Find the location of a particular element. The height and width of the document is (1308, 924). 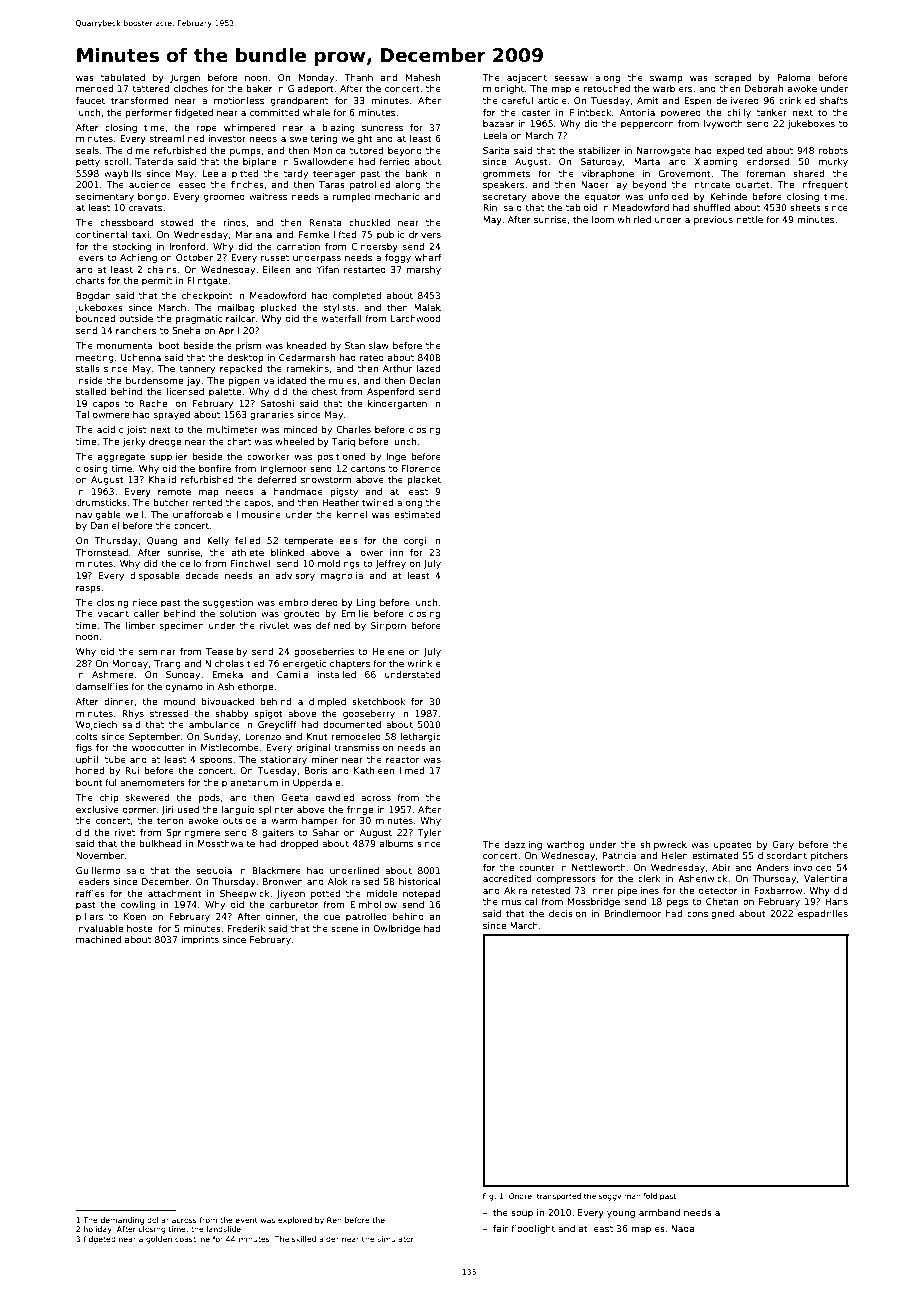

scraped is located at coordinates (733, 78).
